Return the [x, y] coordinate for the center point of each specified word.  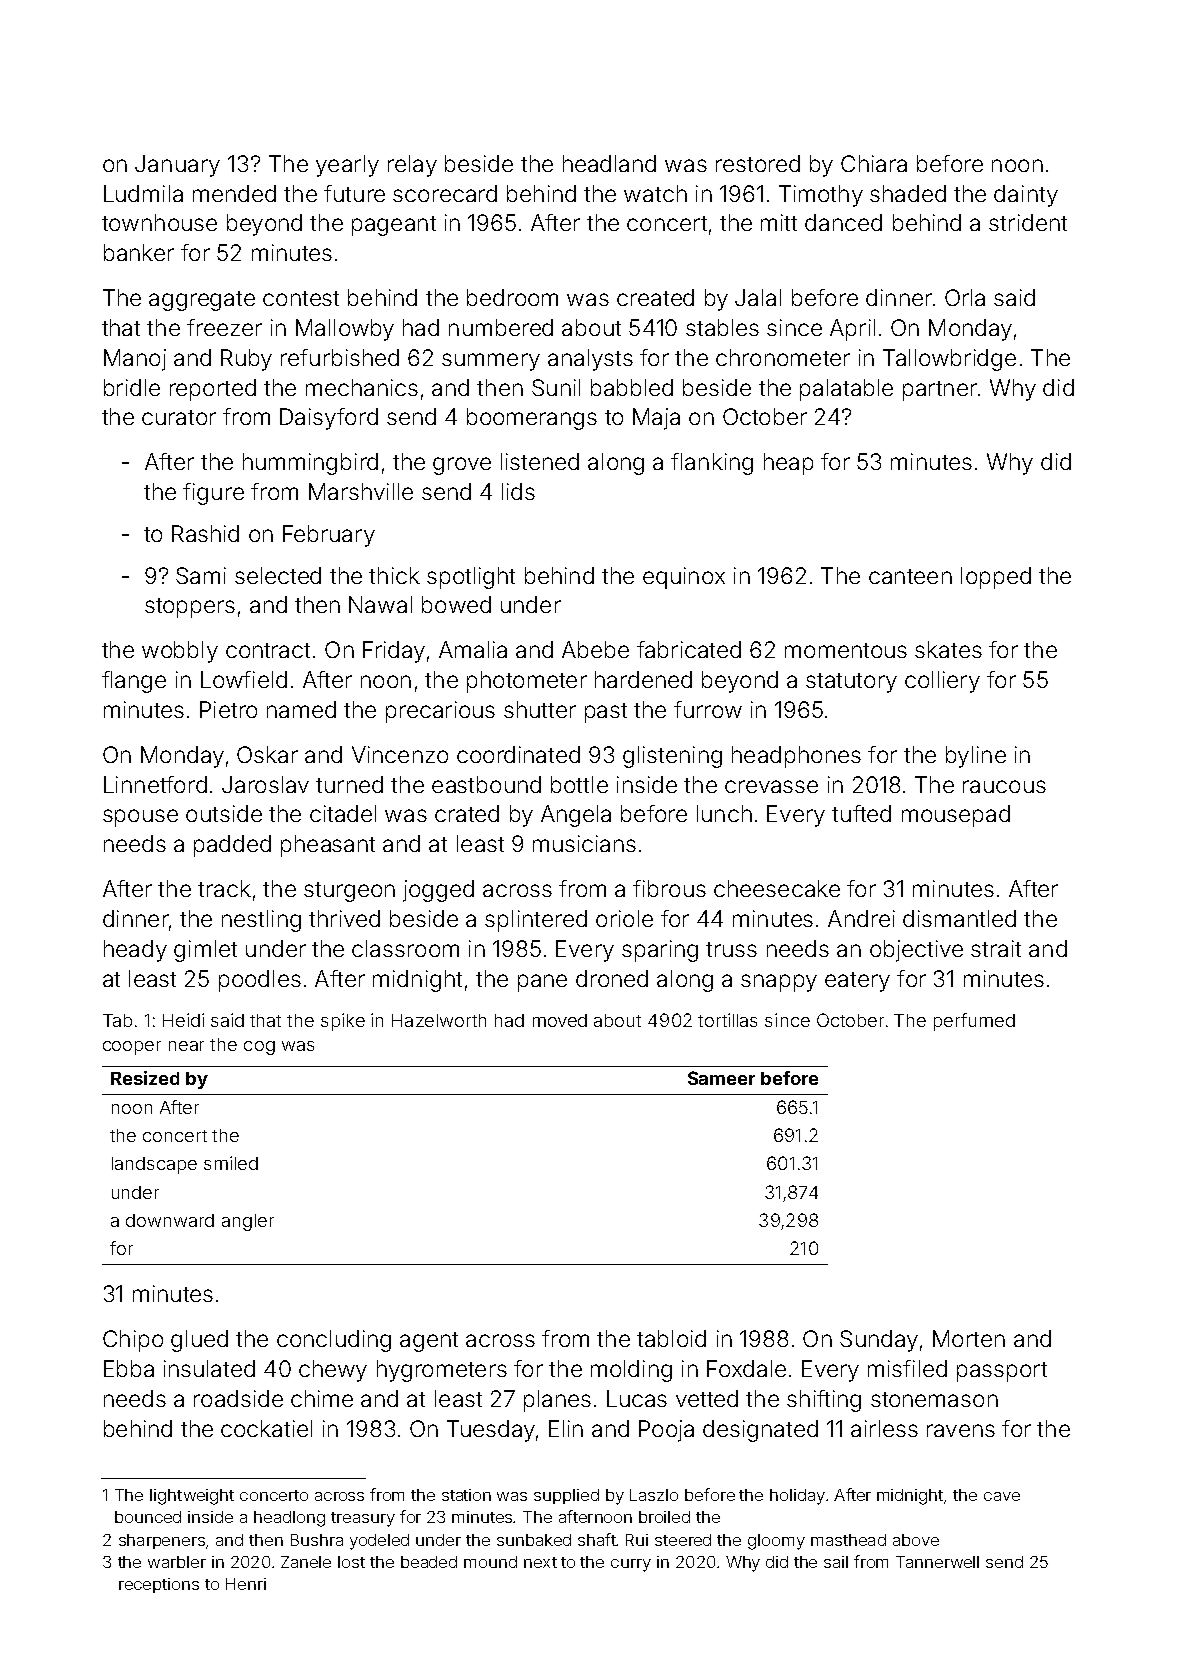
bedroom [512, 297]
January [177, 166]
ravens [961, 1430]
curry [631, 1565]
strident [1028, 222]
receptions [159, 1585]
